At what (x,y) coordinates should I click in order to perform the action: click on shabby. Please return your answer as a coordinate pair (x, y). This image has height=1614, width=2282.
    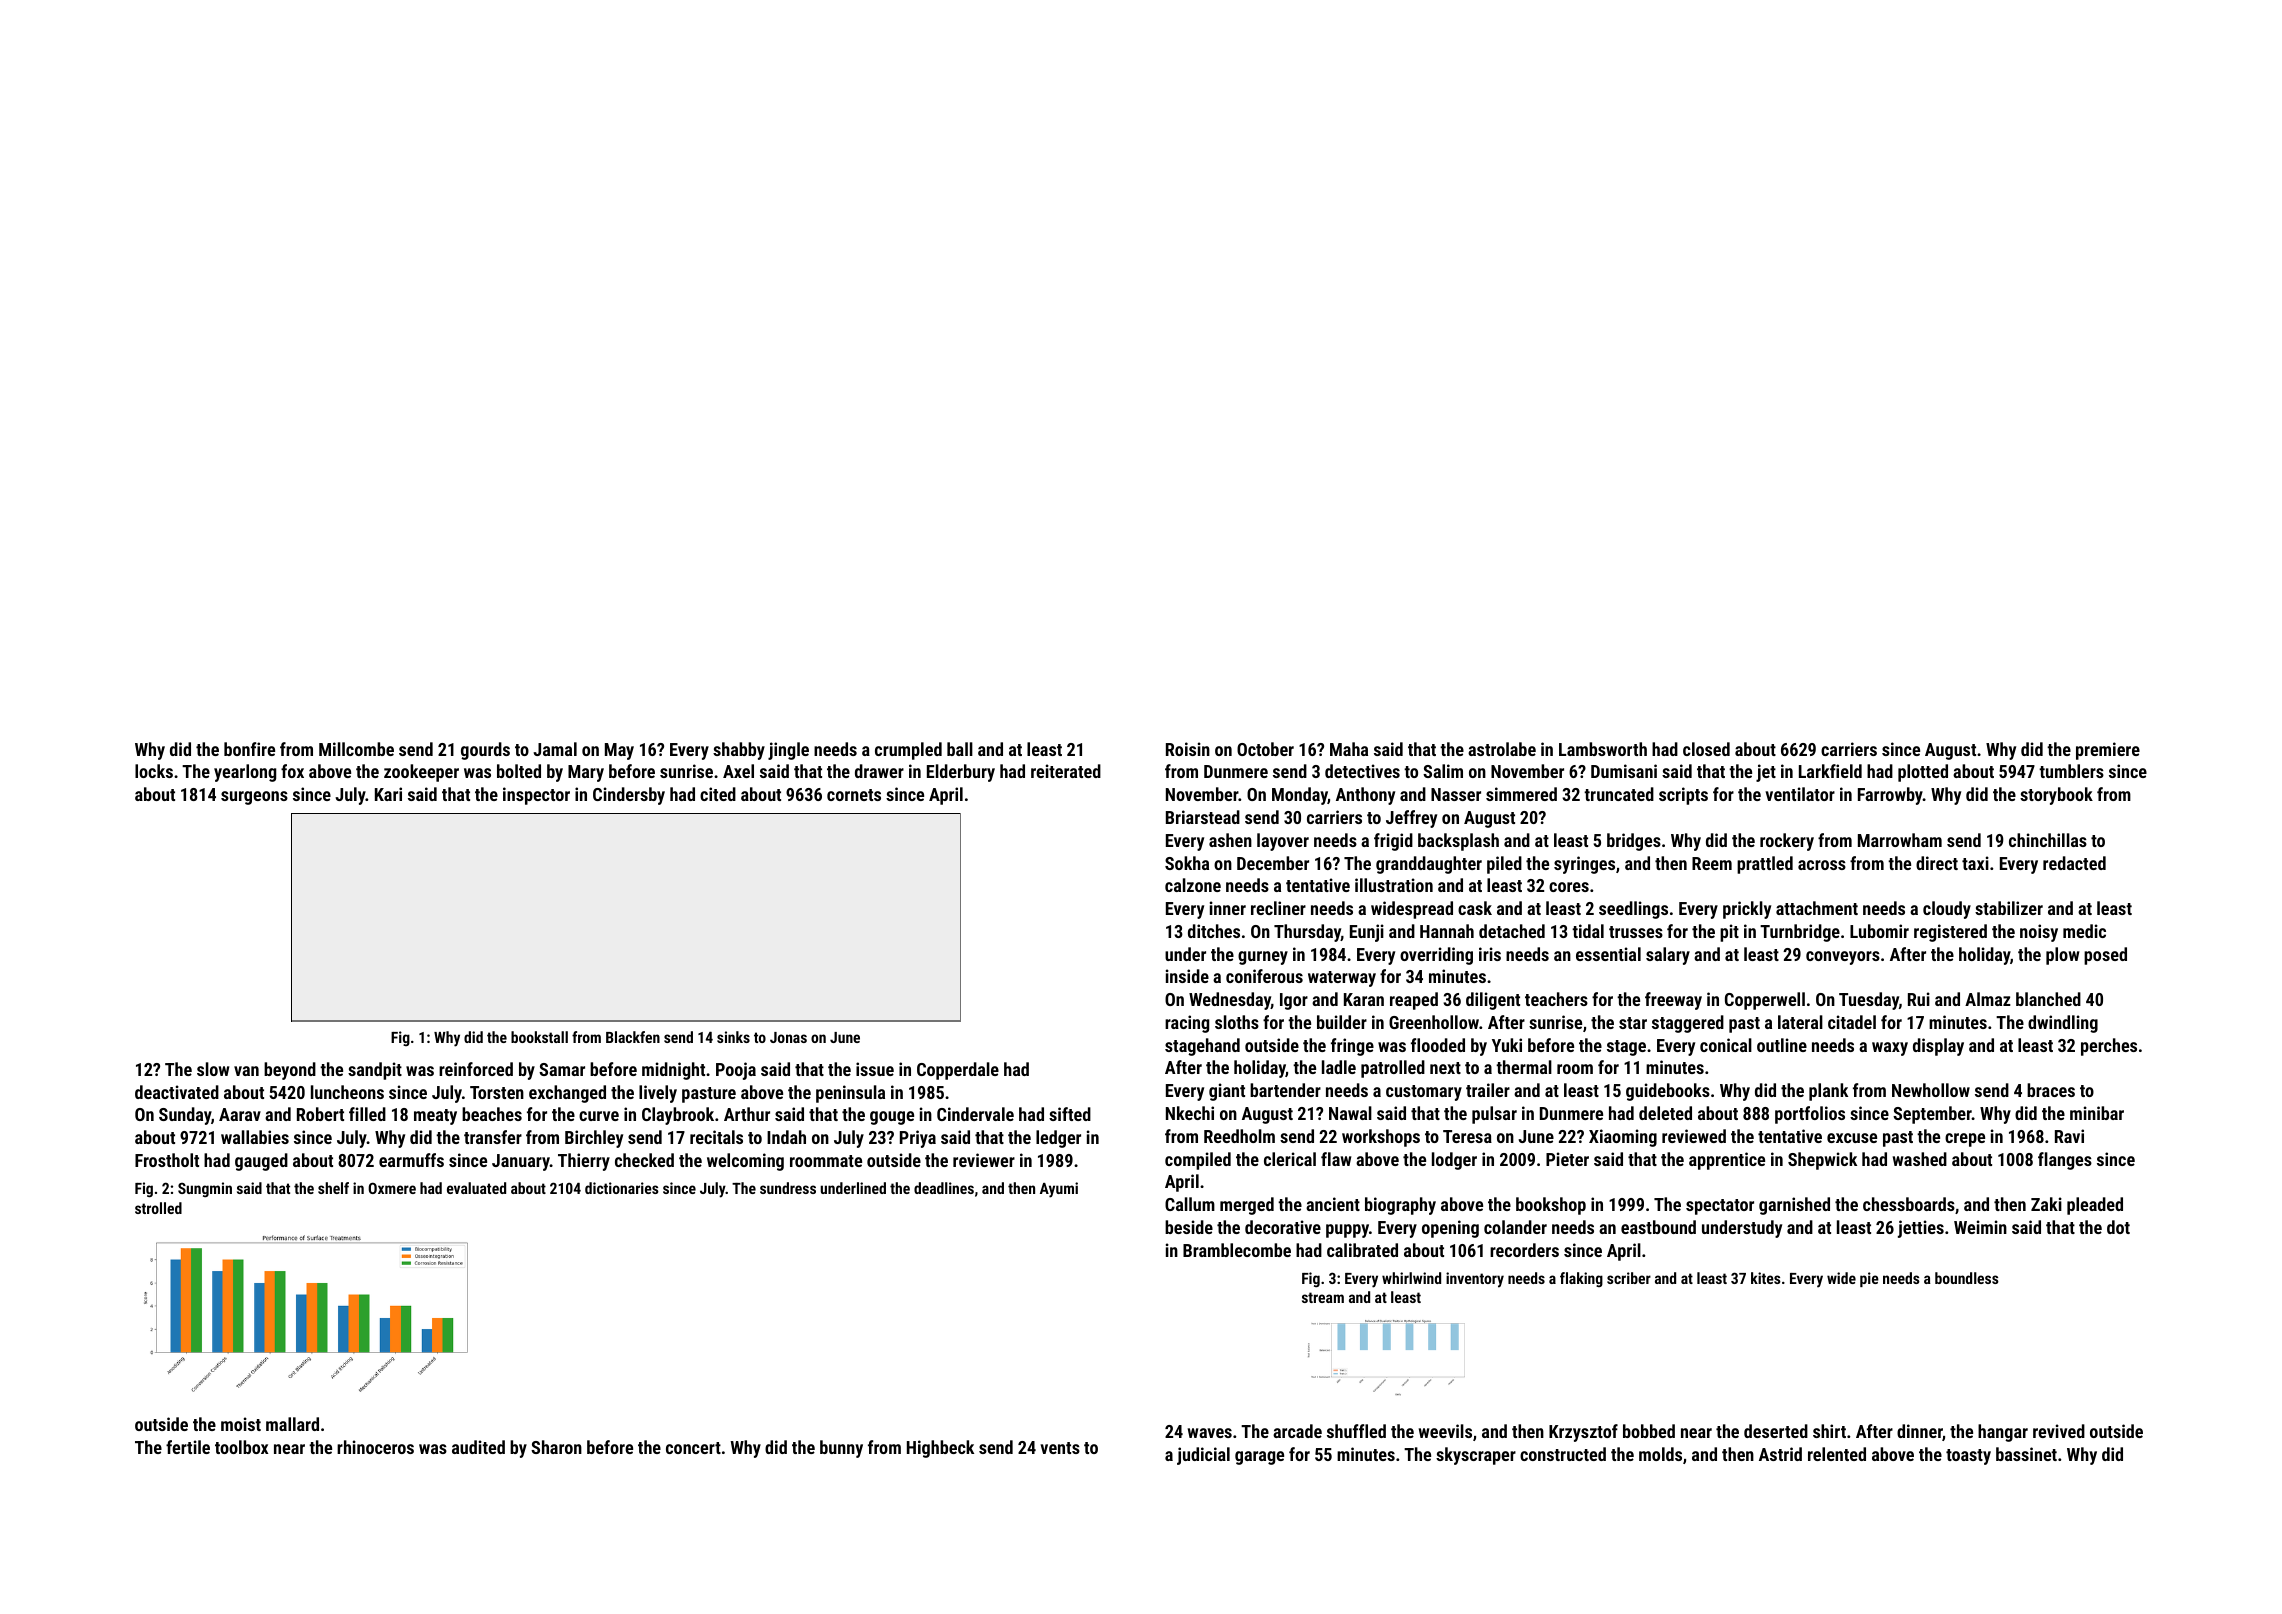
    Looking at the image, I should click on (739, 751).
